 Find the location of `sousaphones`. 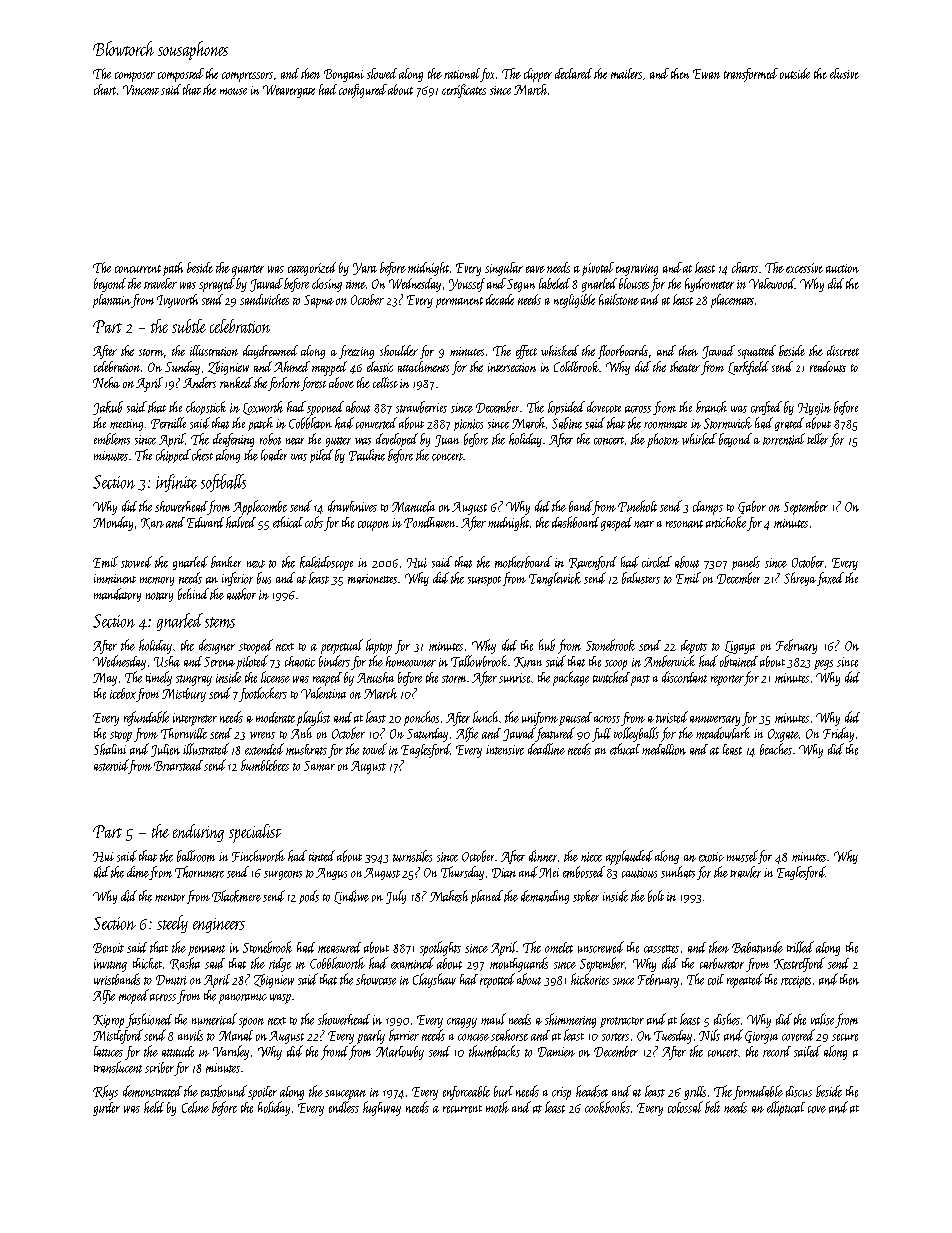

sousaphones is located at coordinates (193, 50).
